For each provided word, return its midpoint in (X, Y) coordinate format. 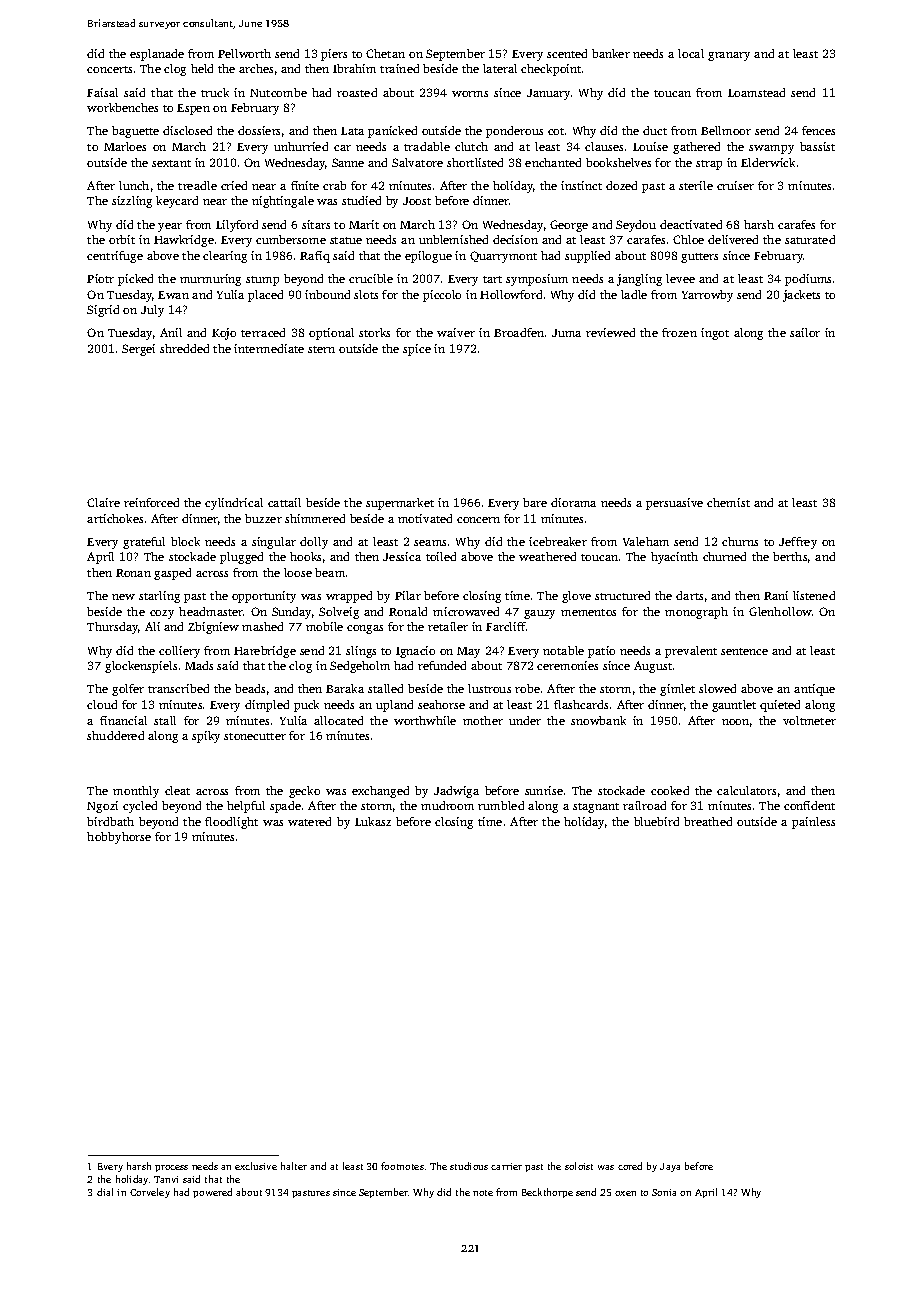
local (691, 53)
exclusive (256, 1166)
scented (567, 53)
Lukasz (373, 821)
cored (630, 1166)
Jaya (670, 1167)
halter (294, 1166)
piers (334, 55)
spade (285, 807)
